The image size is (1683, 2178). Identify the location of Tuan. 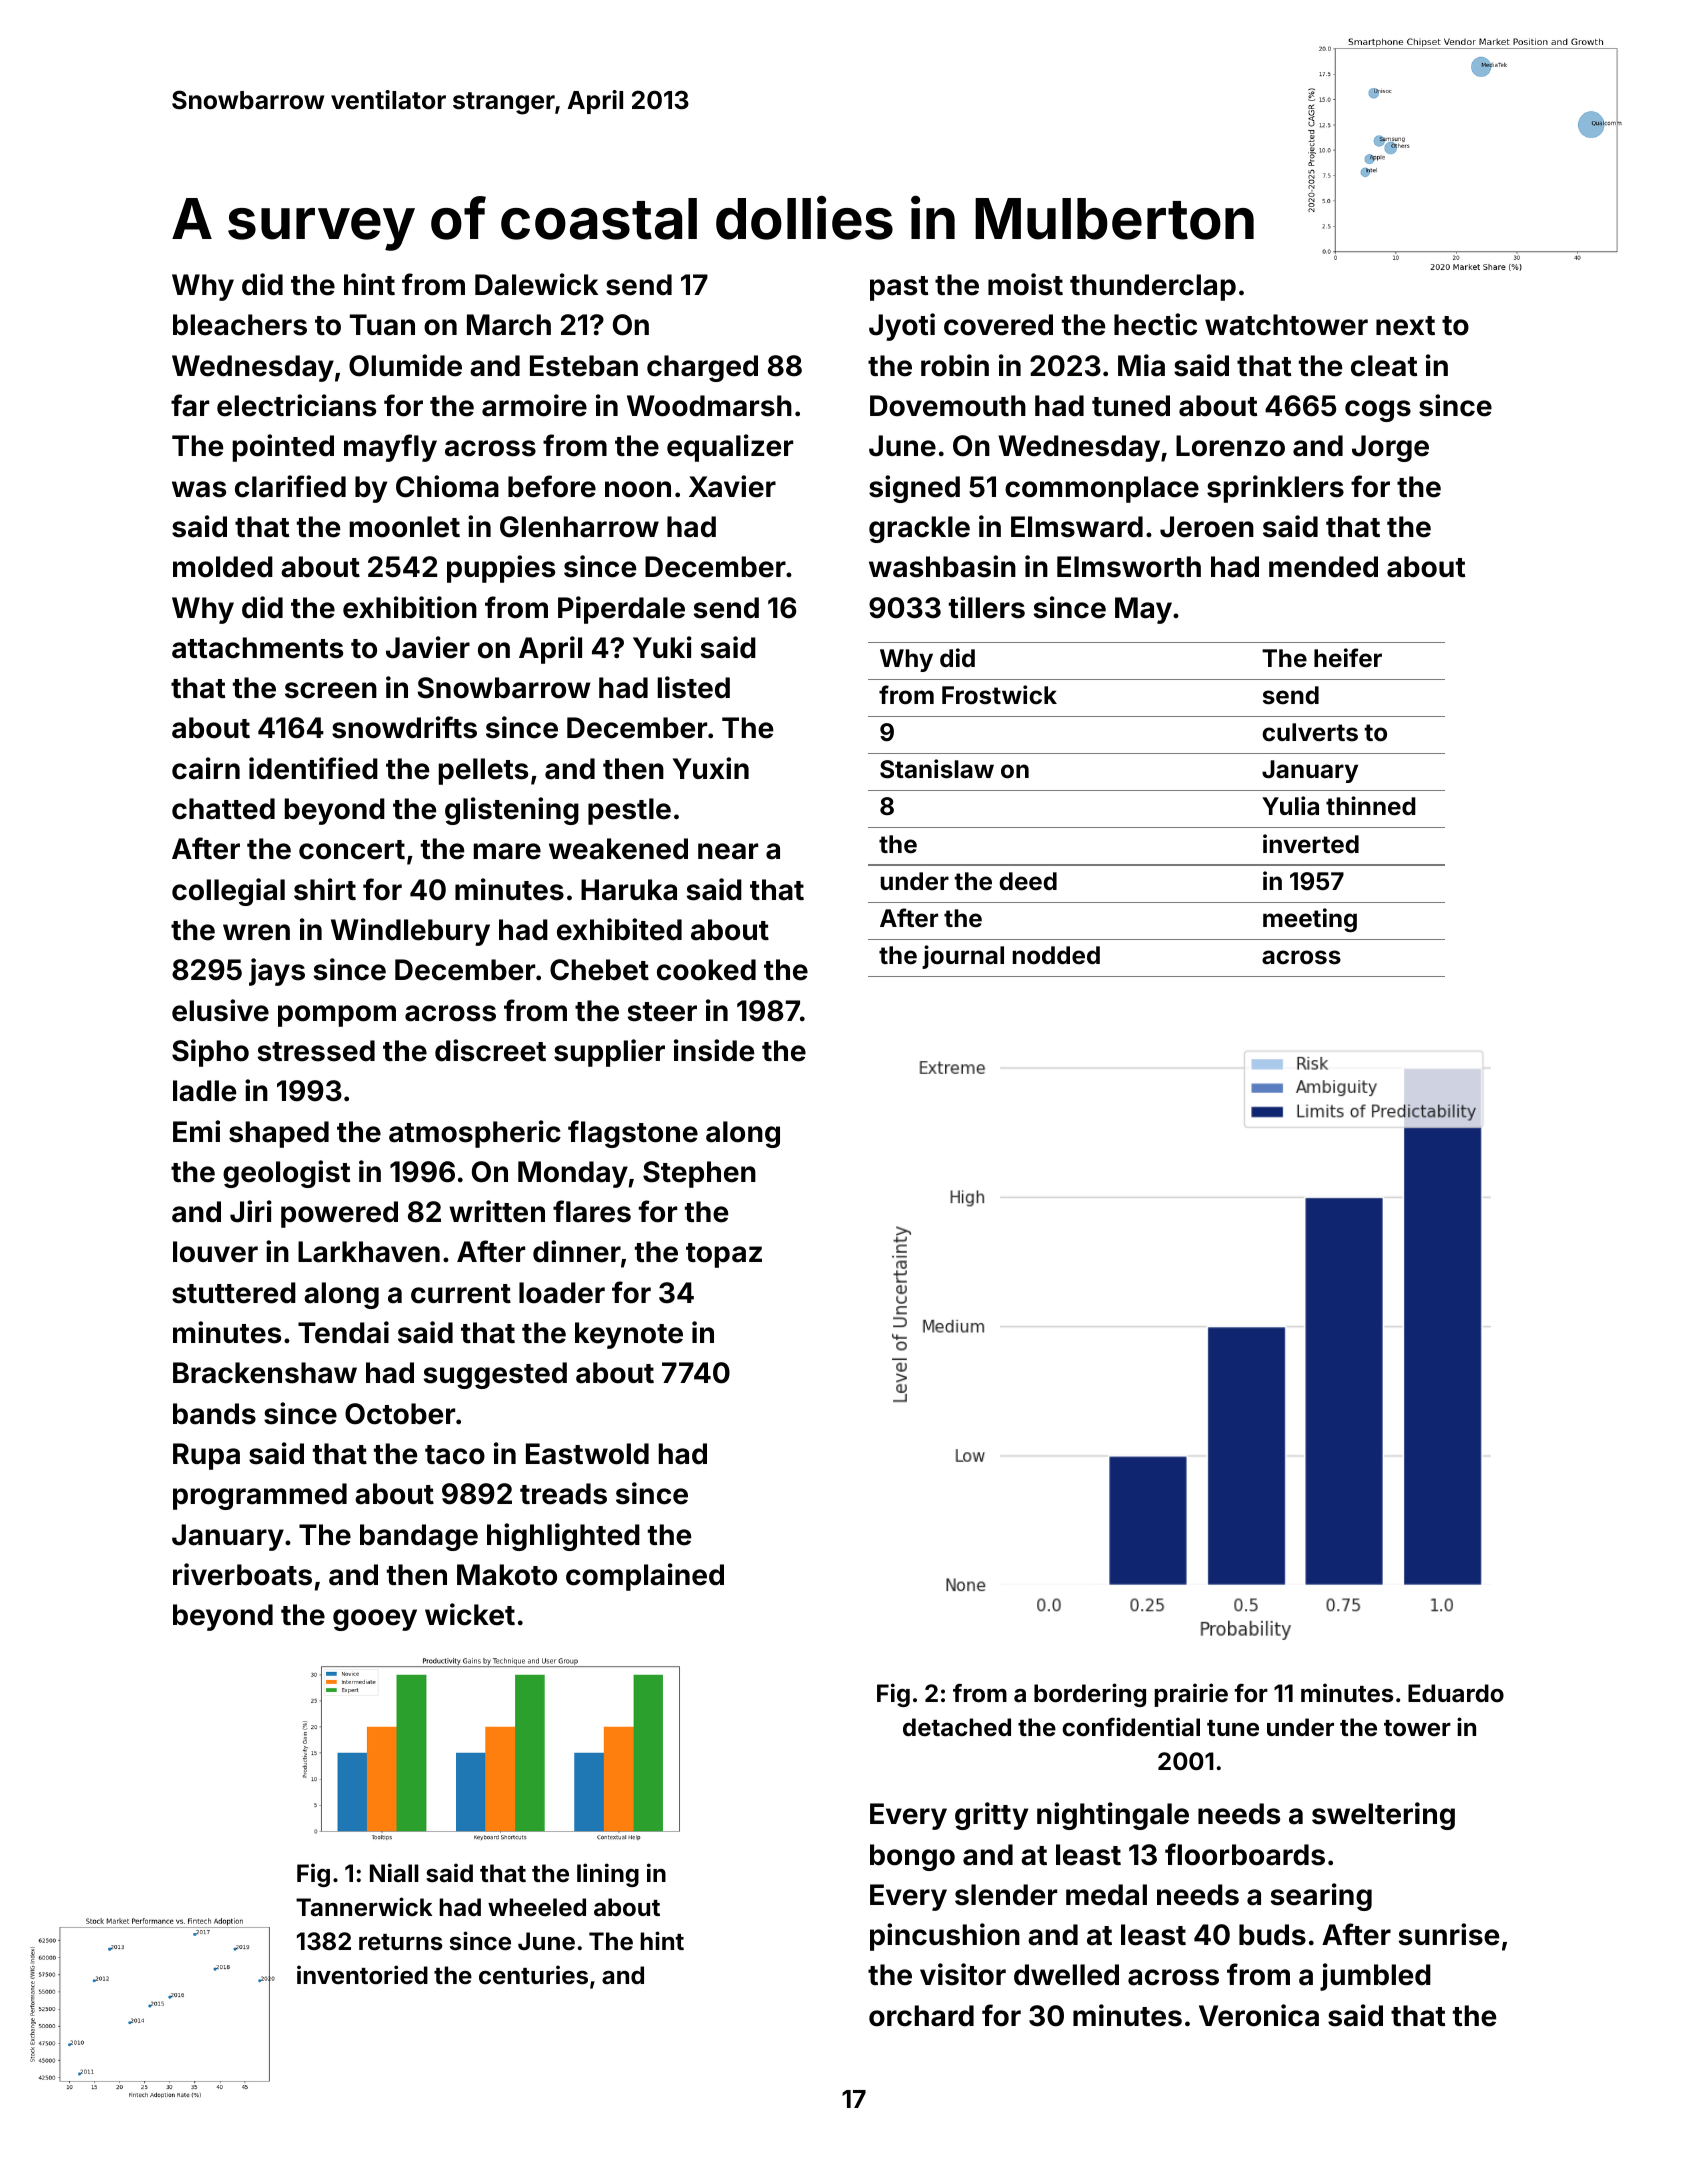
(382, 325).
